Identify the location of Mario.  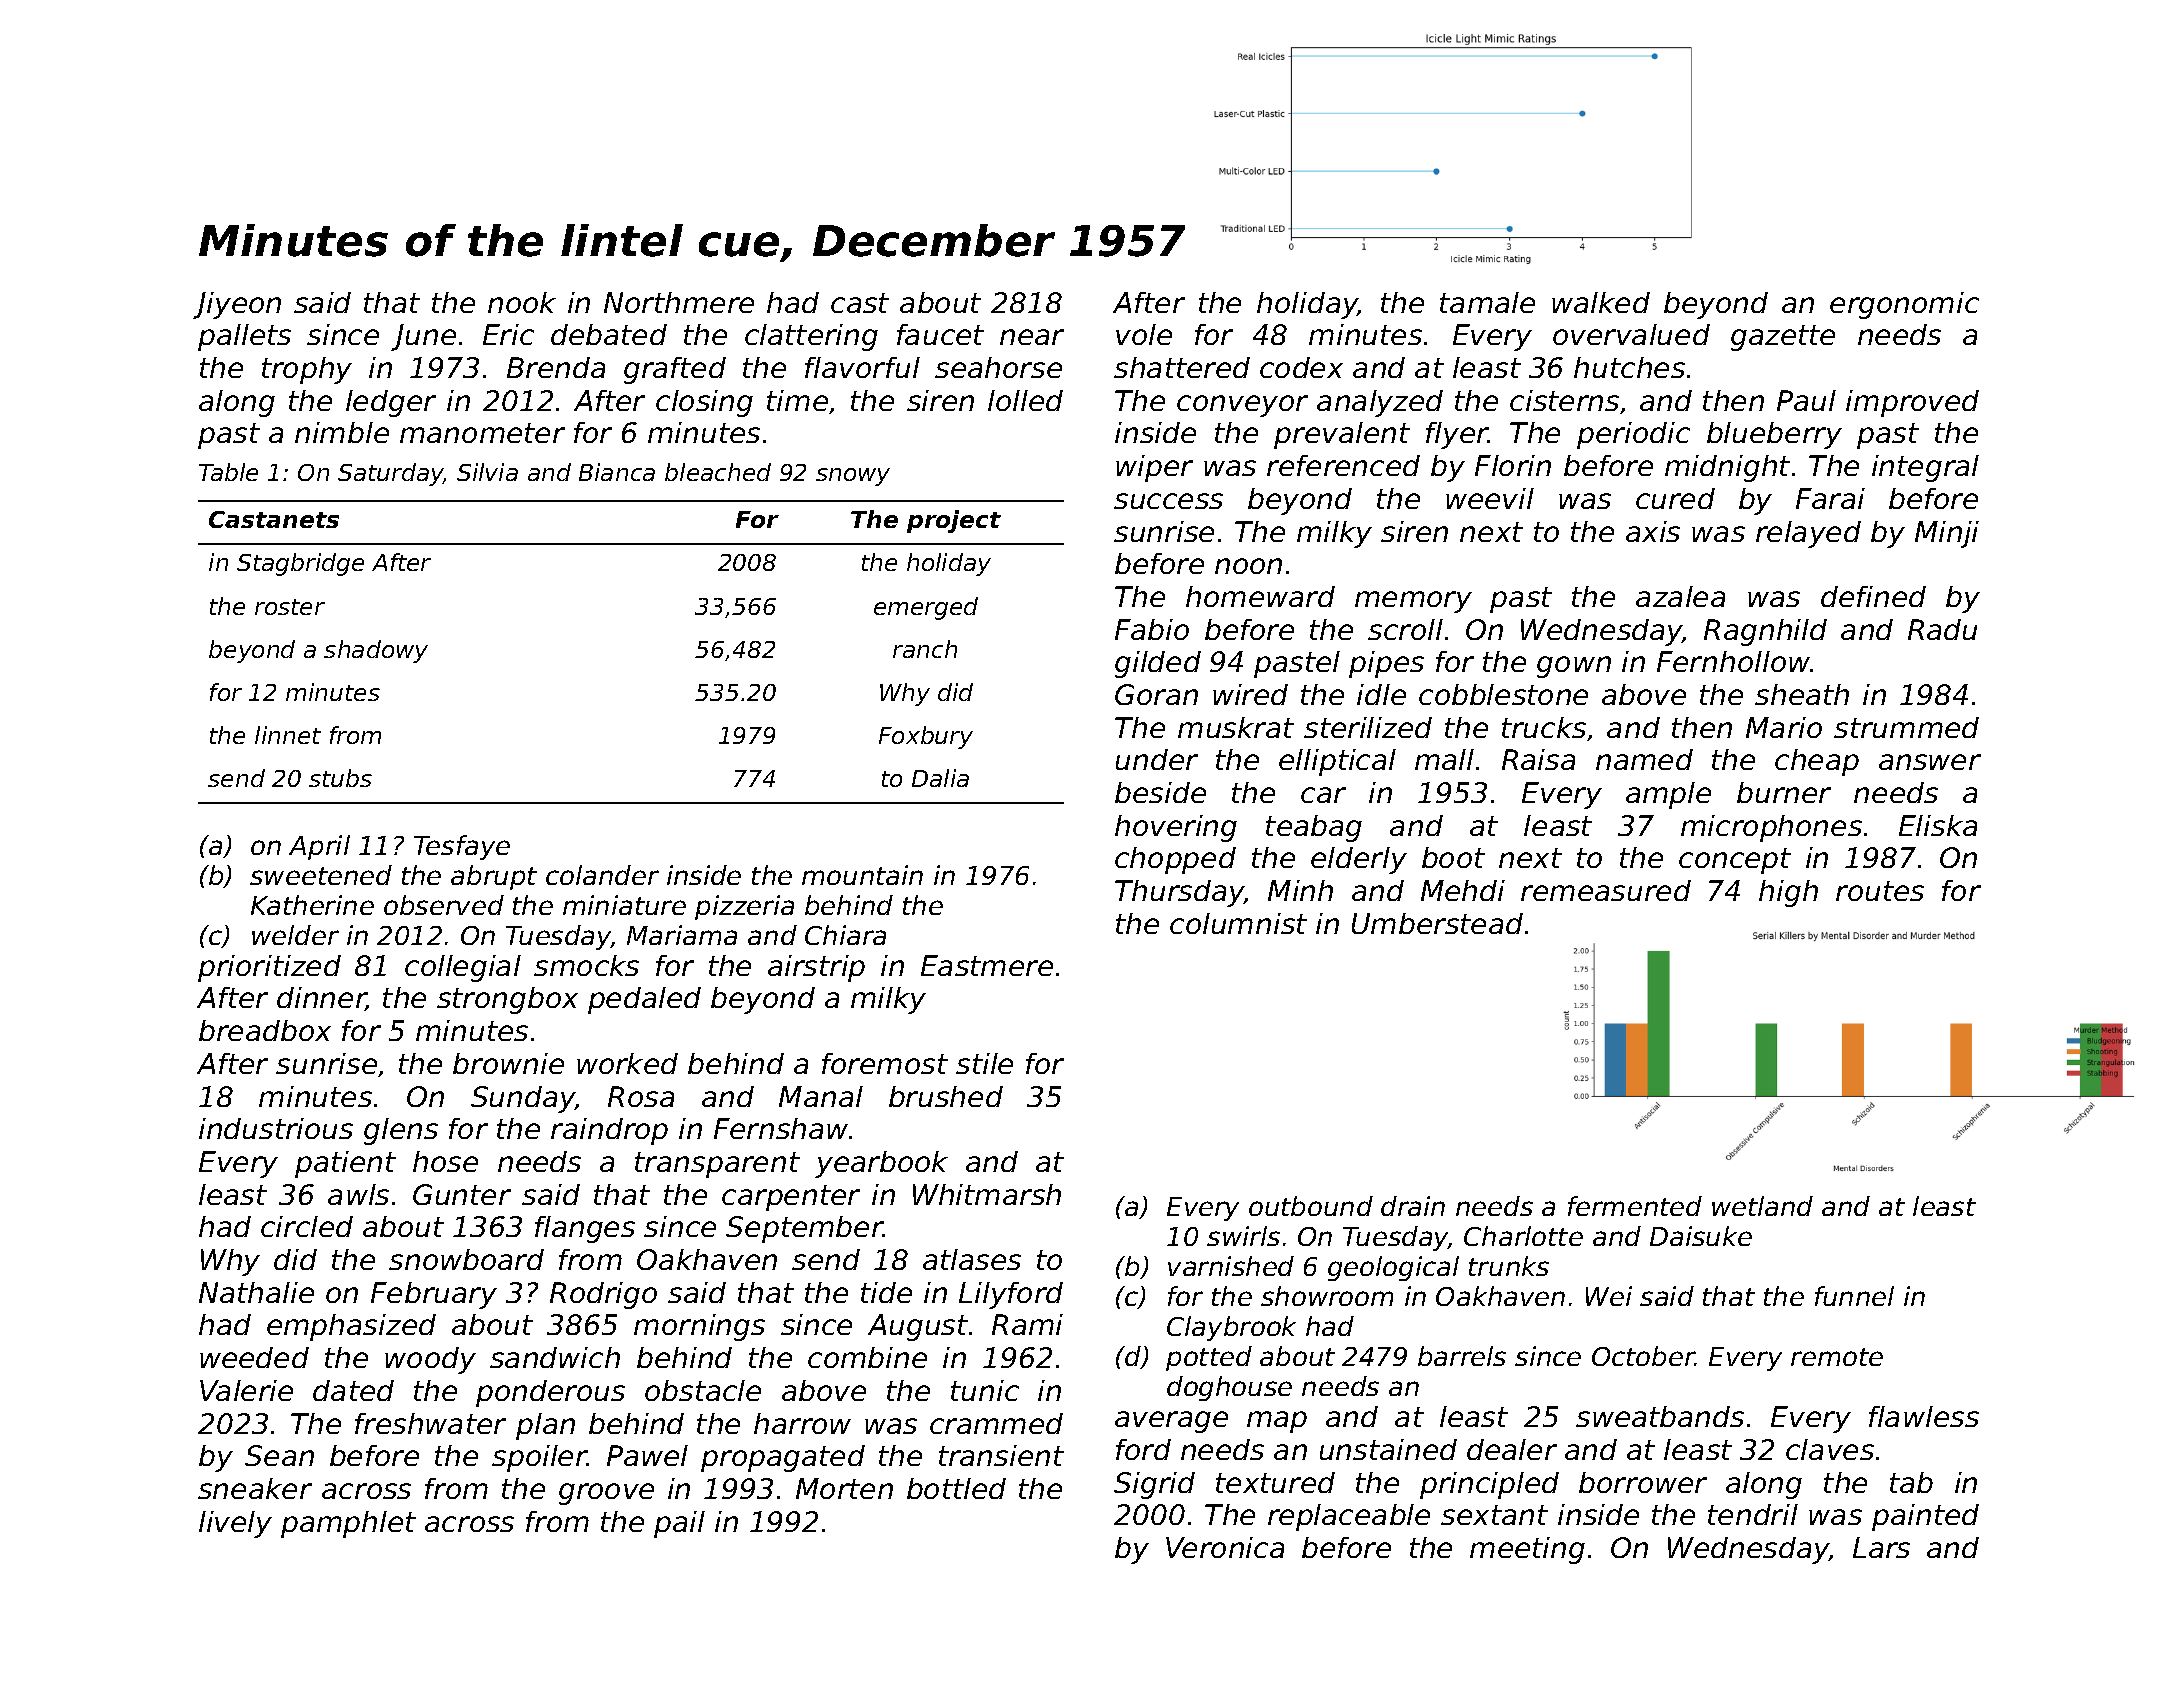
(1784, 727).
